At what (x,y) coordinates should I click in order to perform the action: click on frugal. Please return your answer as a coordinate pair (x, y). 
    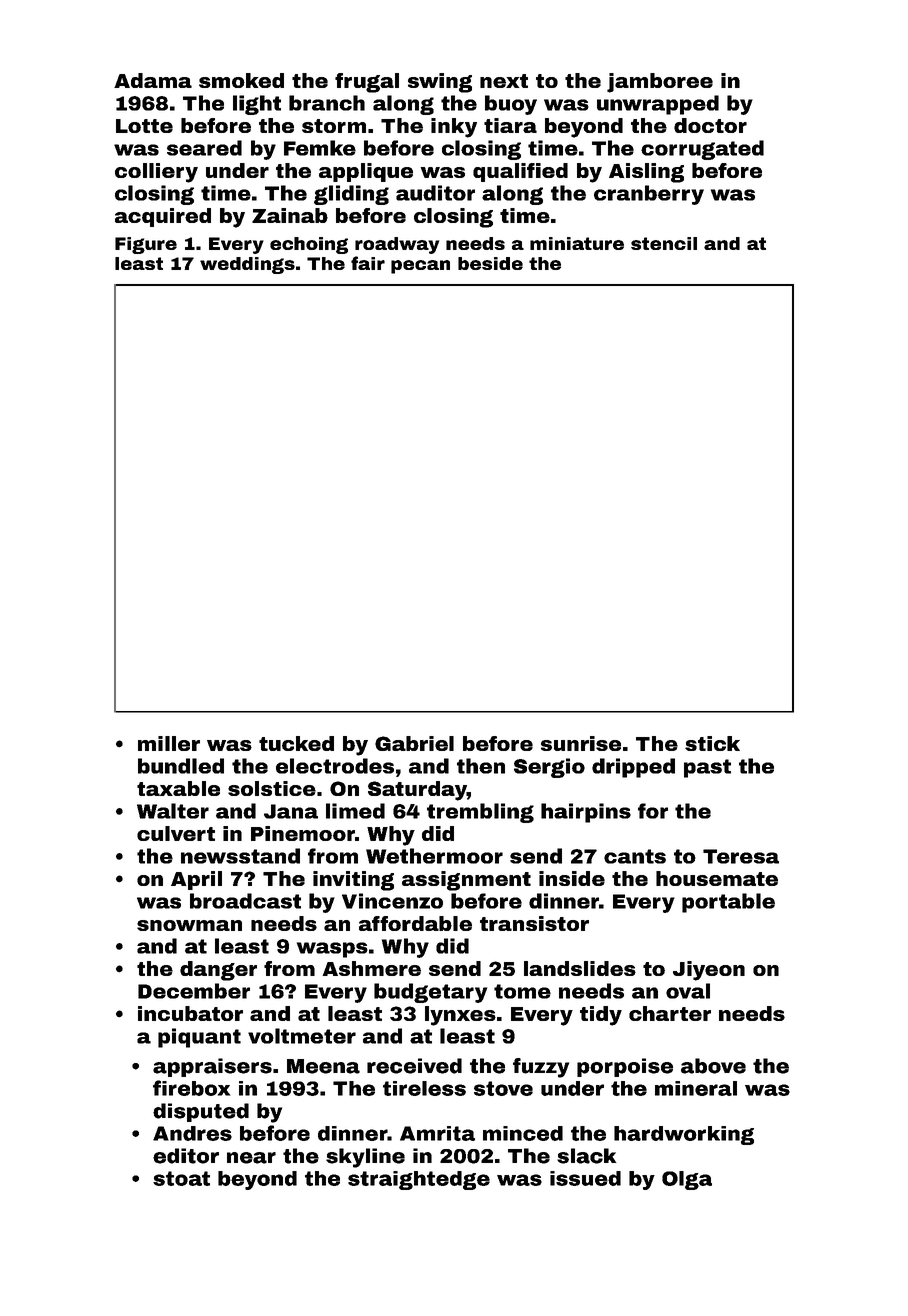
    Looking at the image, I should click on (367, 83).
